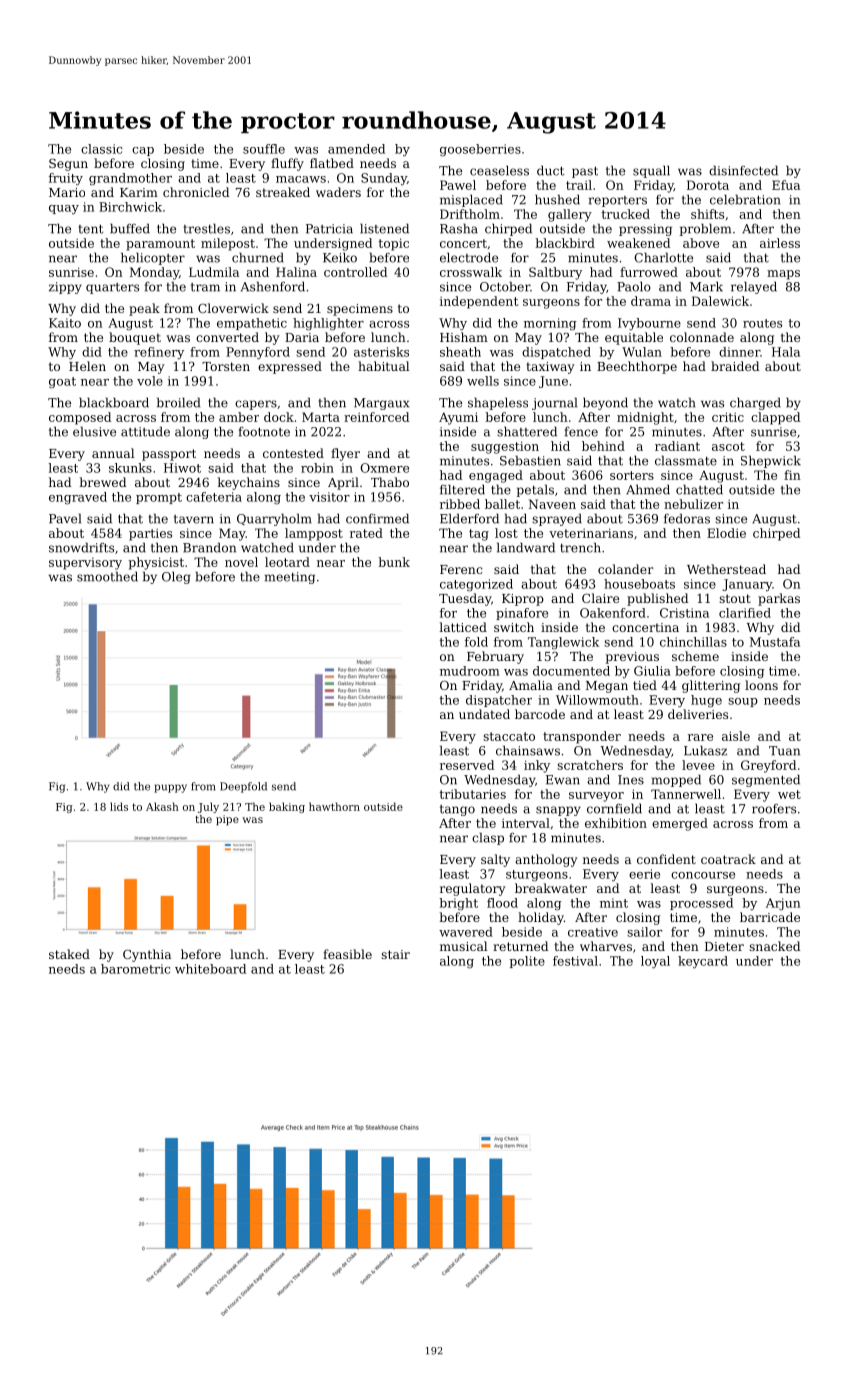 The height and width of the screenshot is (1400, 849). Describe the element at coordinates (355, 272) in the screenshot. I see `controlled` at that location.
